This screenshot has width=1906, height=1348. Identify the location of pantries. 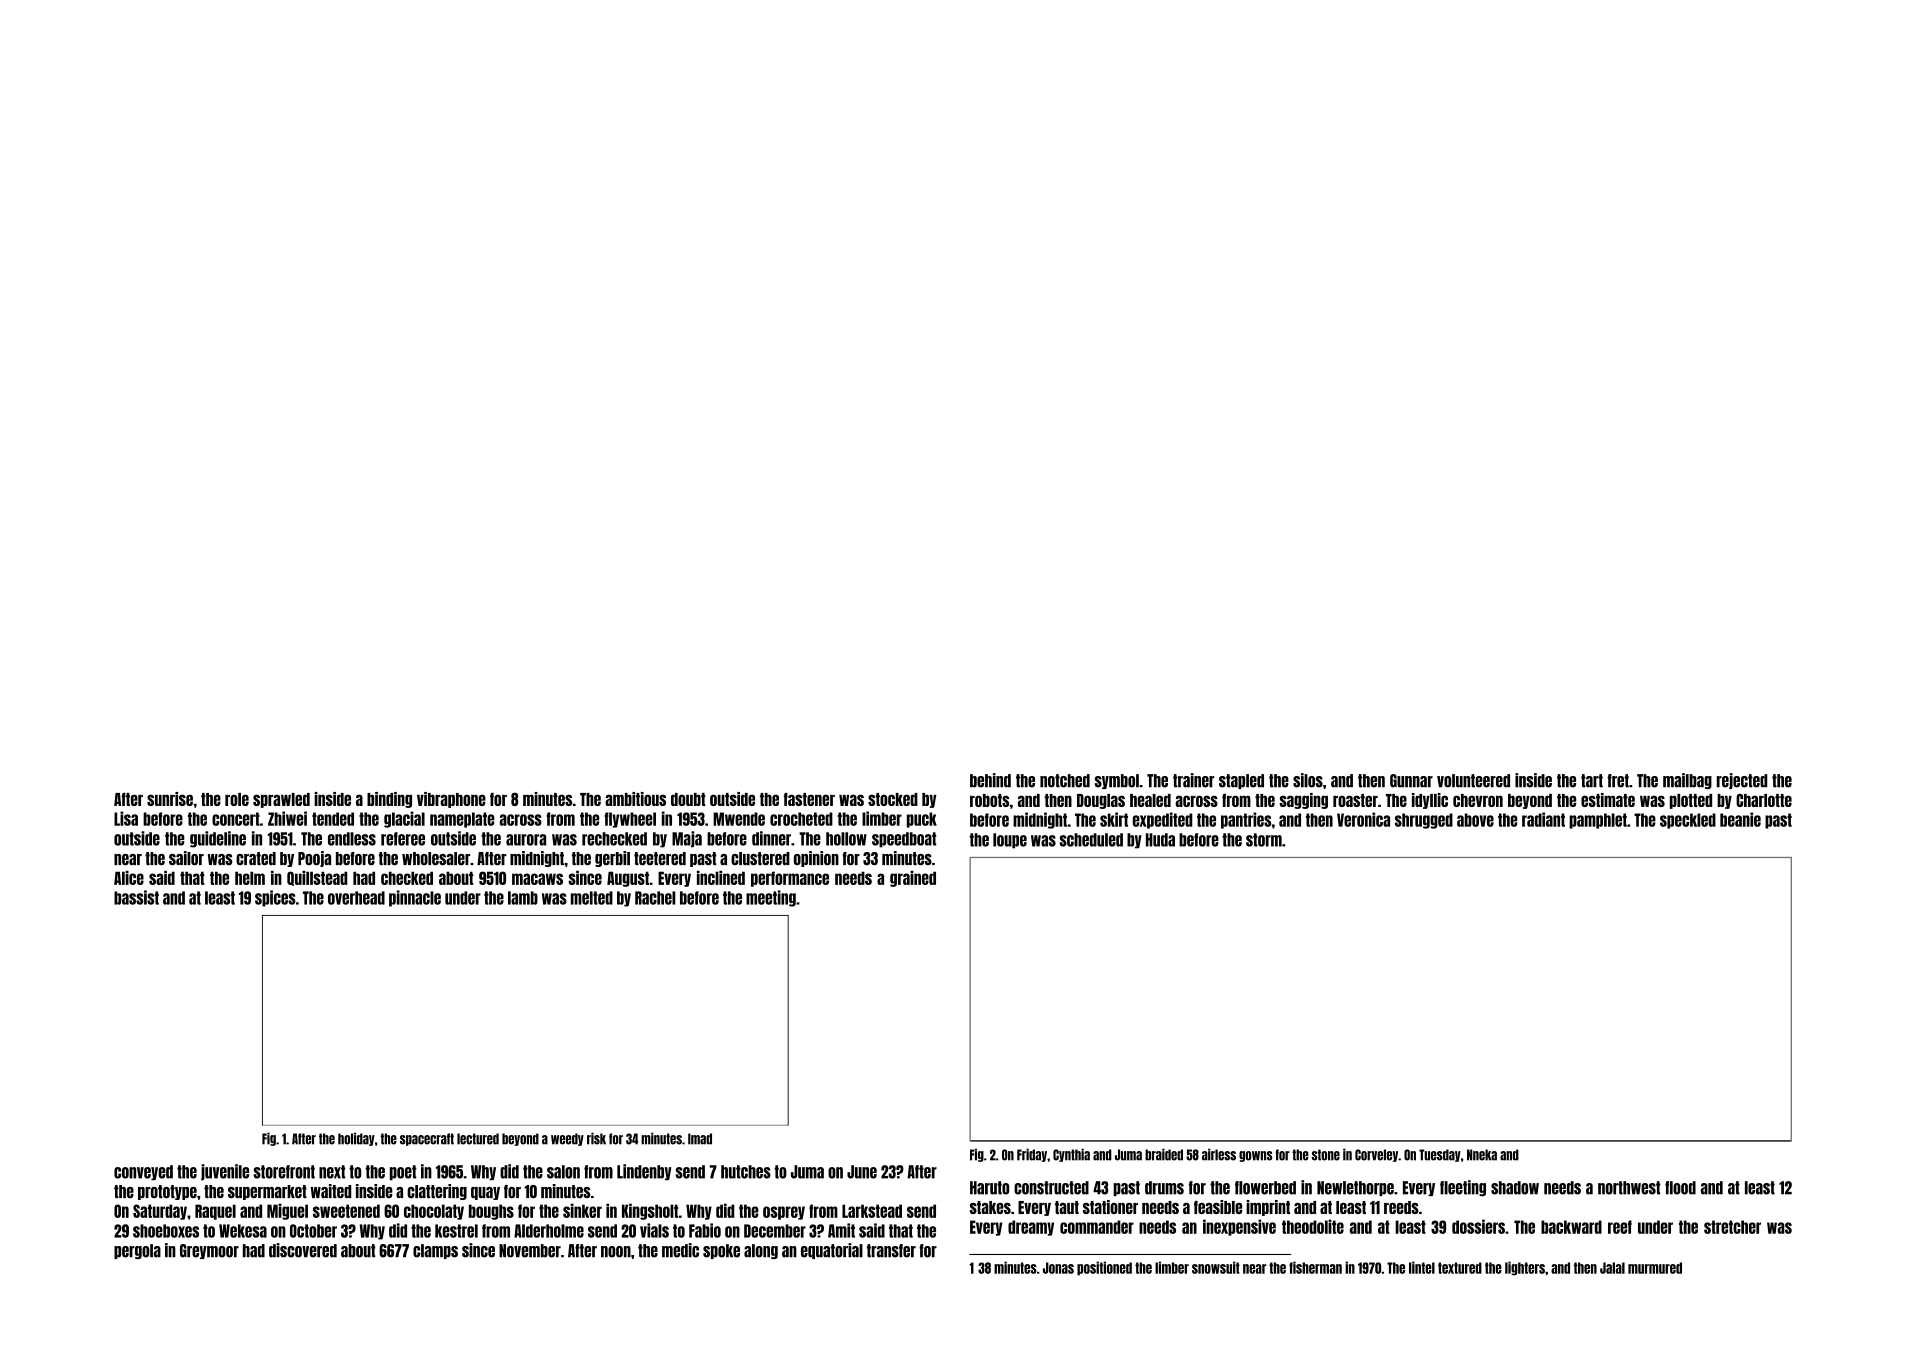
(1246, 820).
